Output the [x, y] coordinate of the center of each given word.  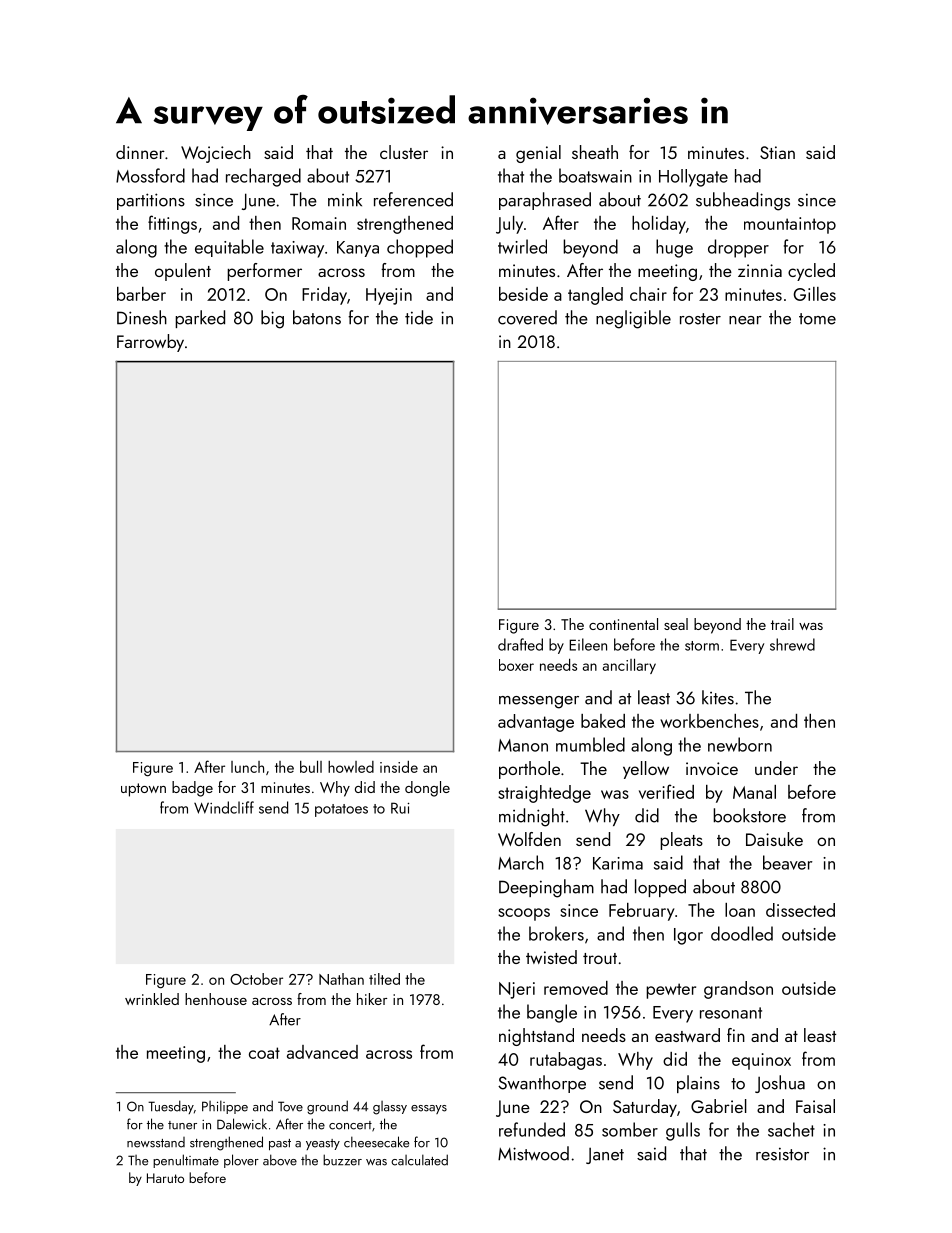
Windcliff [224, 807]
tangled [595, 296]
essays [429, 1109]
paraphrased [545, 201]
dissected [800, 910]
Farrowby [150, 343]
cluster [404, 152]
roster [700, 319]
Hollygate [693, 178]
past [280, 1145]
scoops [524, 914]
